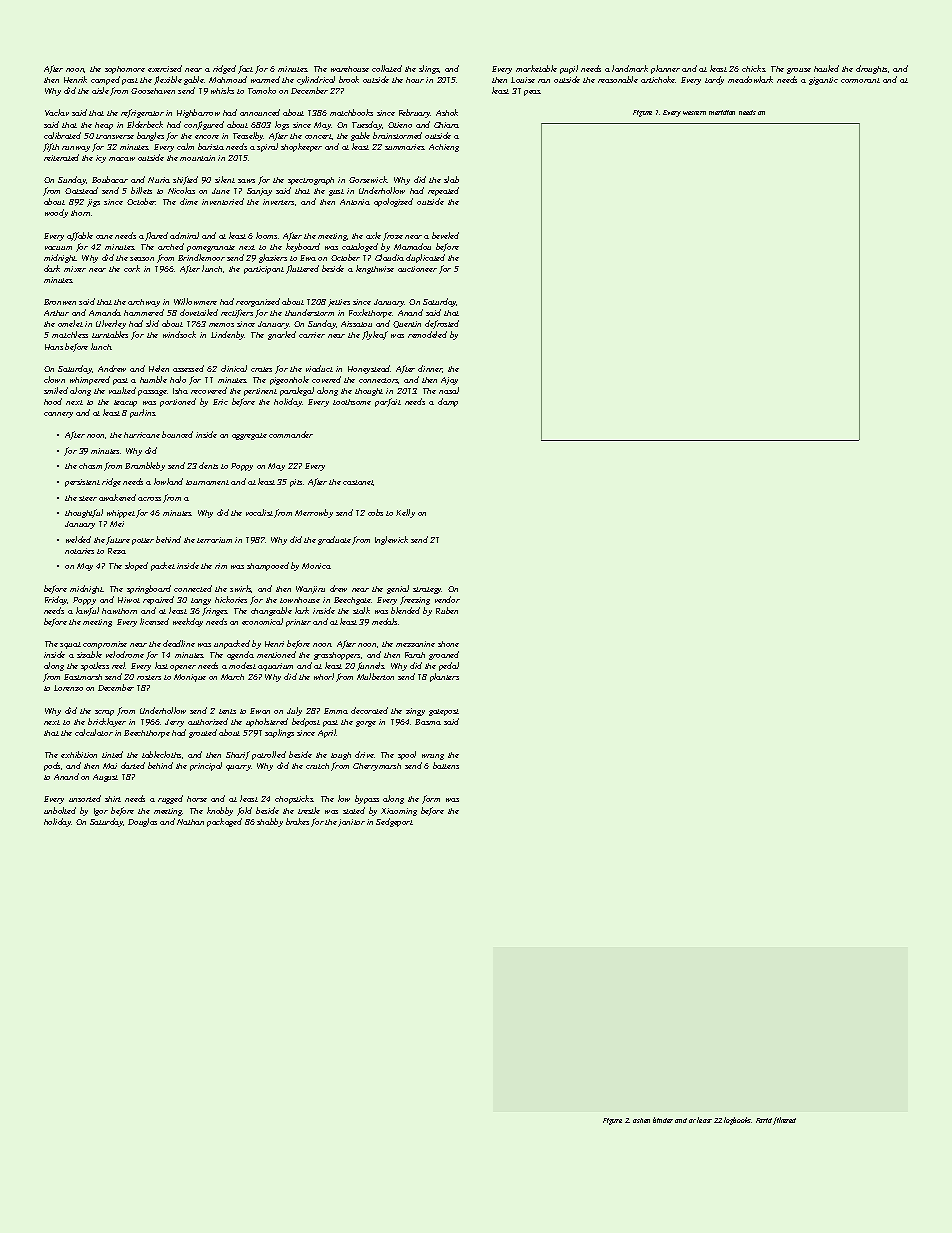  What do you see at coordinates (224, 822) in the screenshot?
I see `packaged` at bounding box center [224, 822].
